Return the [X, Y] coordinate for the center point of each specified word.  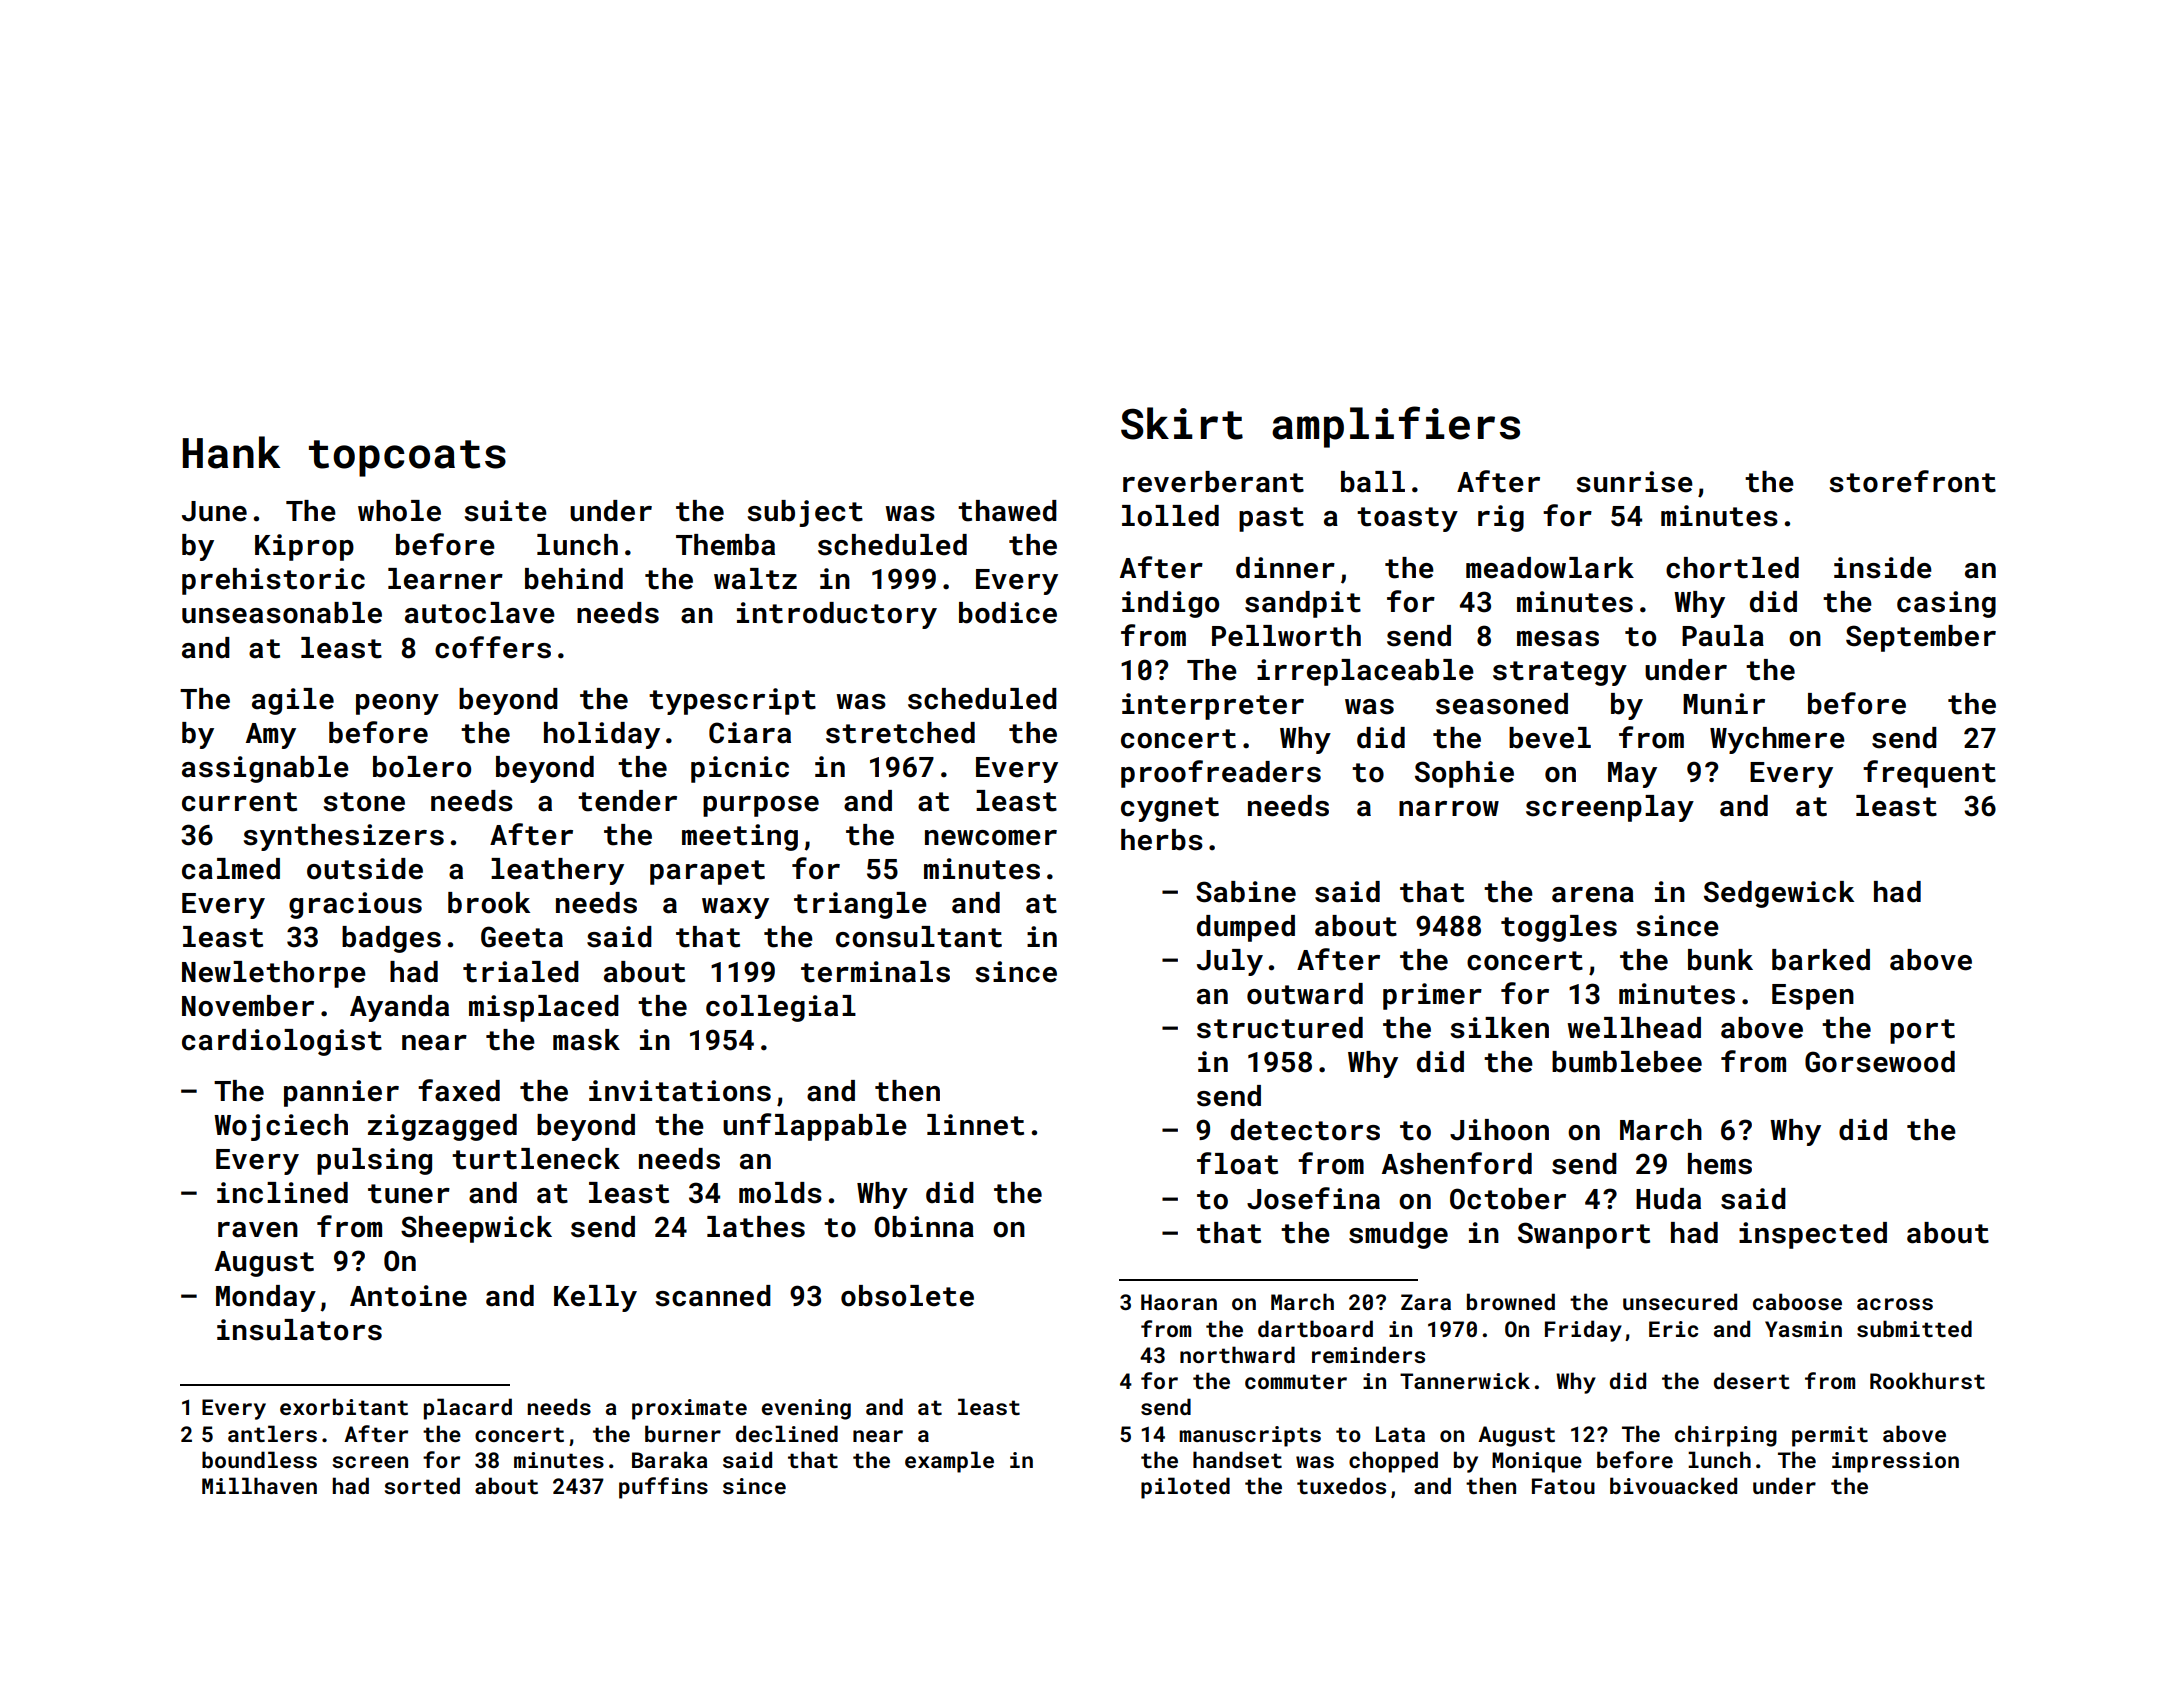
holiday [602, 735]
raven [258, 1230]
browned [1511, 1301]
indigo [1170, 604]
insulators [299, 1330]
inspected [1813, 1235]
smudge [1398, 1235]
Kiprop [304, 547]
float [1237, 1163]
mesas [1558, 639]
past [1271, 519]
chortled [1732, 568]
